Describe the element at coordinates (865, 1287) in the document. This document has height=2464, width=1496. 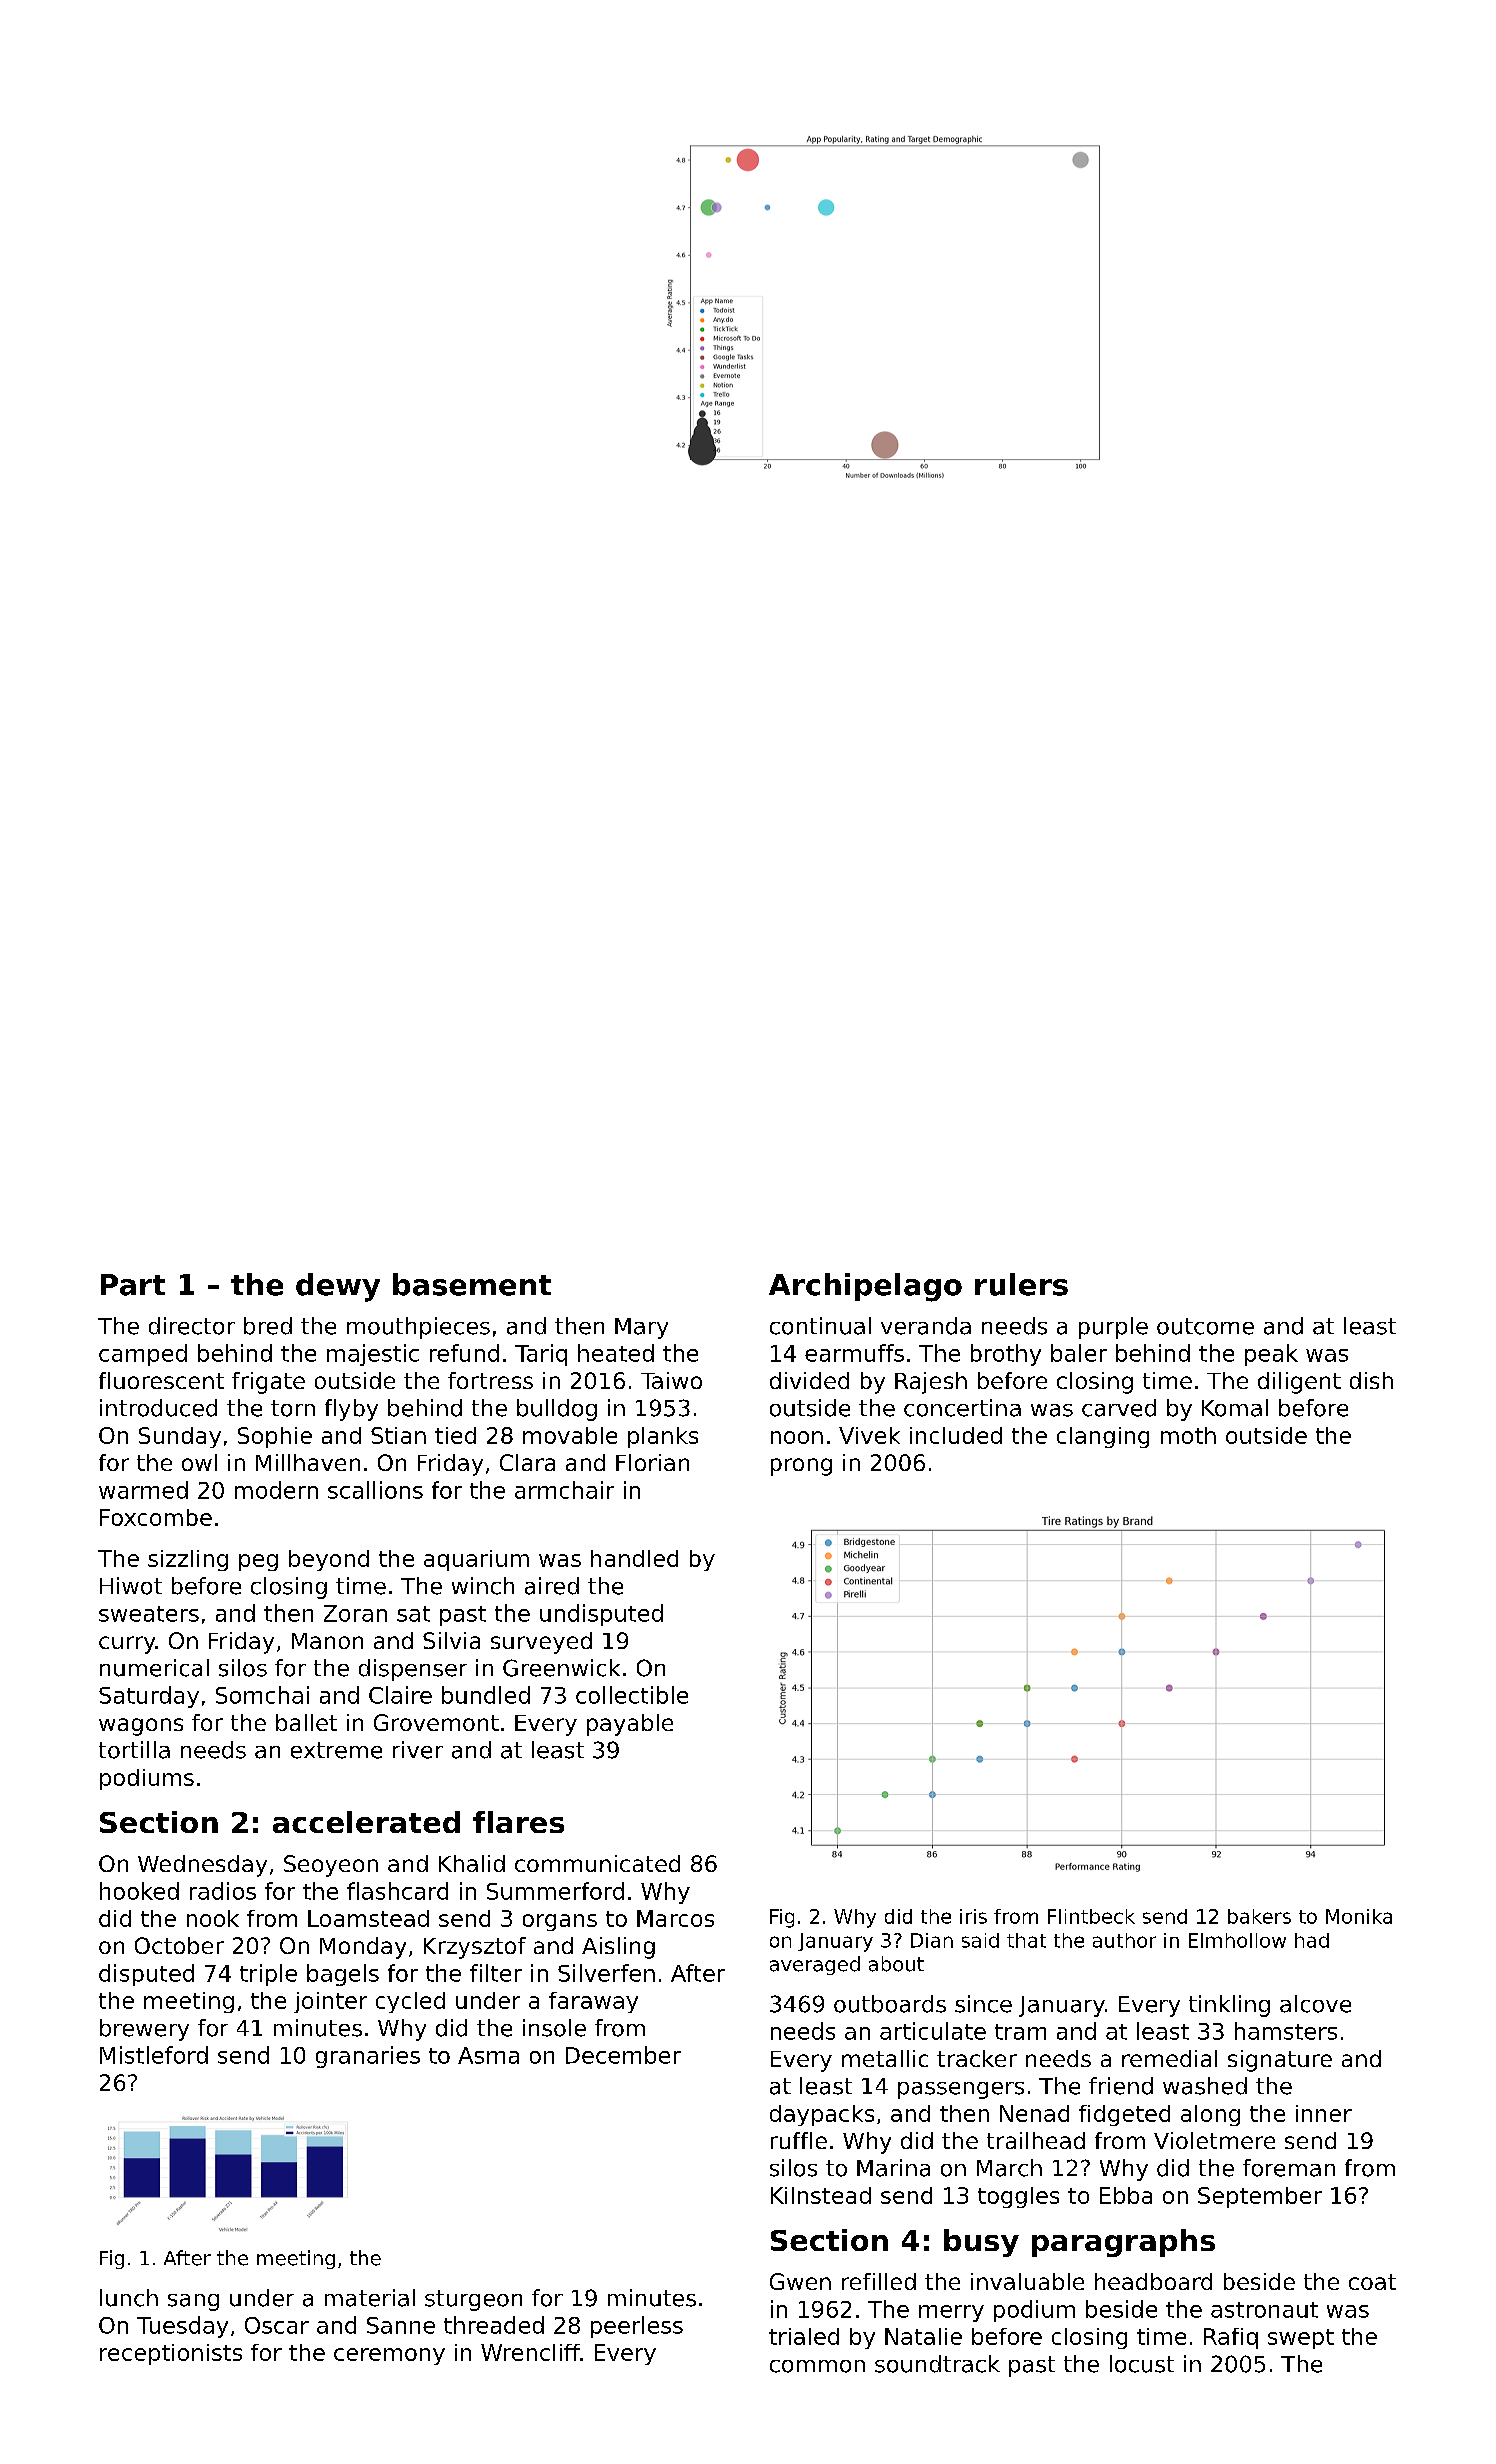
I see `Archipelago` at that location.
